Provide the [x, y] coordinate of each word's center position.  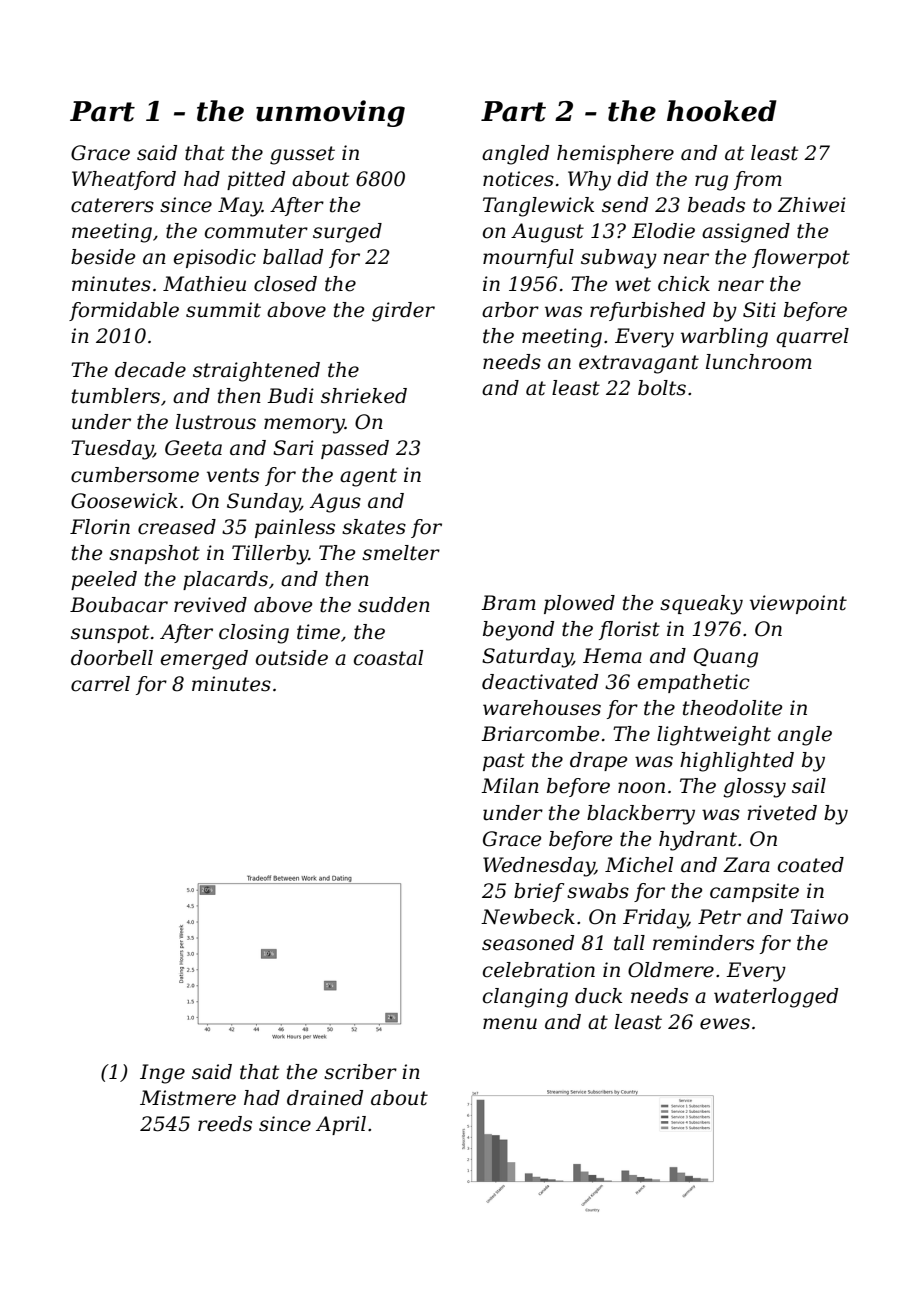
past [504, 762]
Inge [162, 1074]
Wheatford [124, 180]
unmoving [330, 113]
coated [811, 865]
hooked [722, 111]
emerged [204, 660]
